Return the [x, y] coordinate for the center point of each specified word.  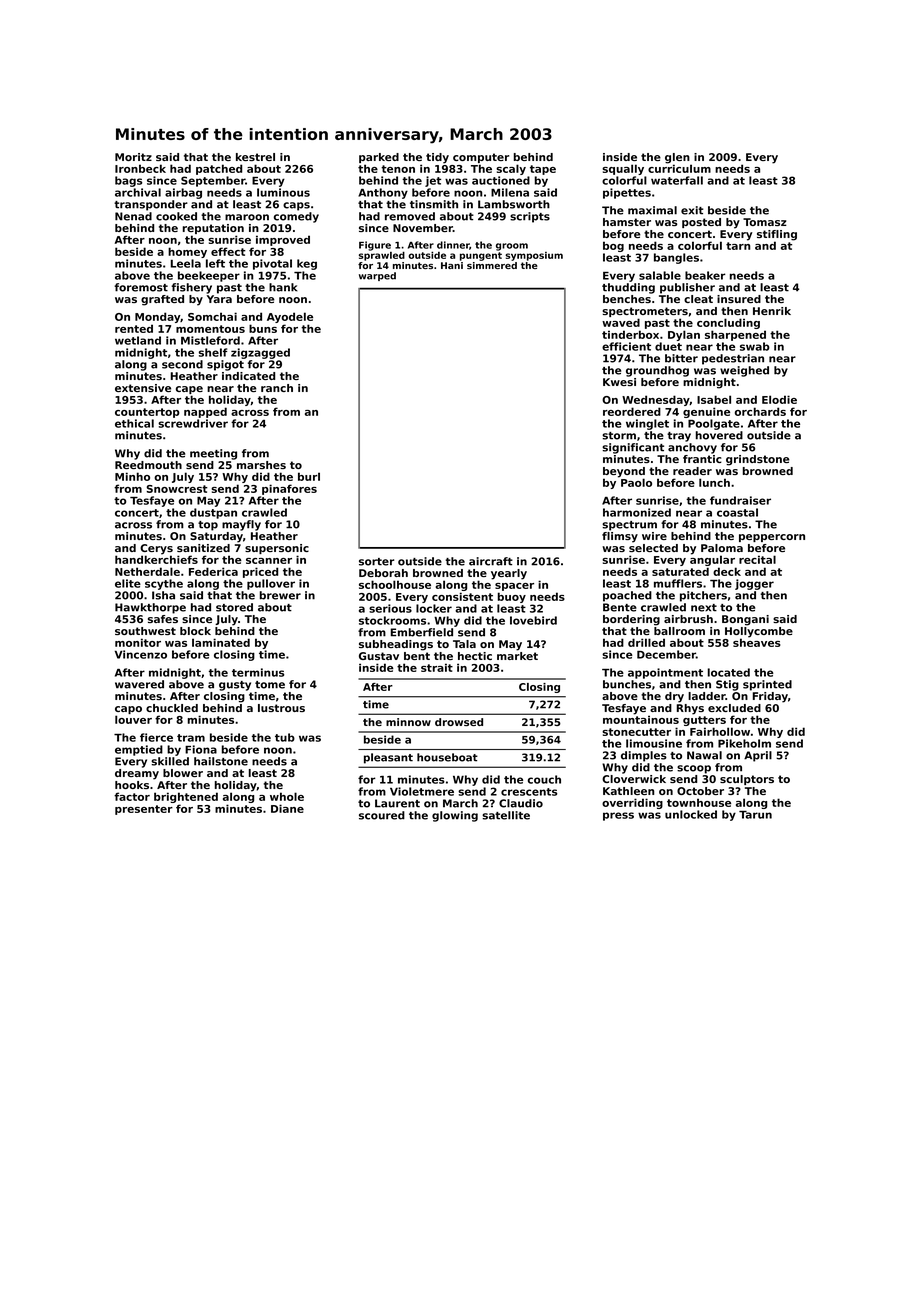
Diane [287, 808]
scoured [382, 815]
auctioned [501, 180]
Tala [464, 644]
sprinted [767, 685]
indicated [248, 376]
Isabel [714, 399]
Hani [452, 265]
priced [260, 572]
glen [677, 158]
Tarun [755, 815]
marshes [261, 465]
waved [621, 322]
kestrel [255, 157]
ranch [277, 388]
